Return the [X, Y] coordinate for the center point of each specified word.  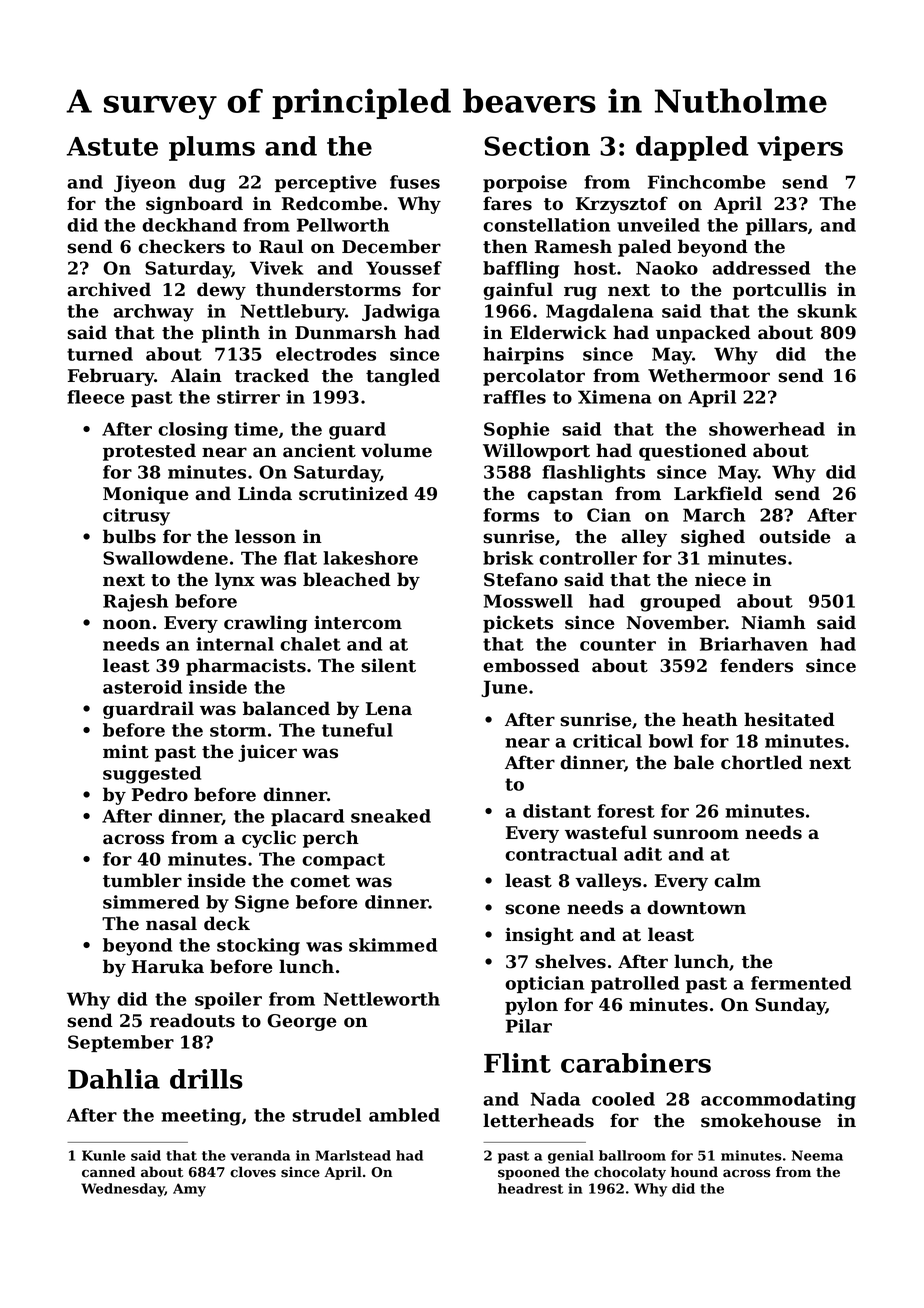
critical [607, 741]
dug [207, 184]
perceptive [326, 183]
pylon [531, 1006]
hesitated [789, 719]
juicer [267, 753]
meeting [201, 1117]
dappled [692, 148]
